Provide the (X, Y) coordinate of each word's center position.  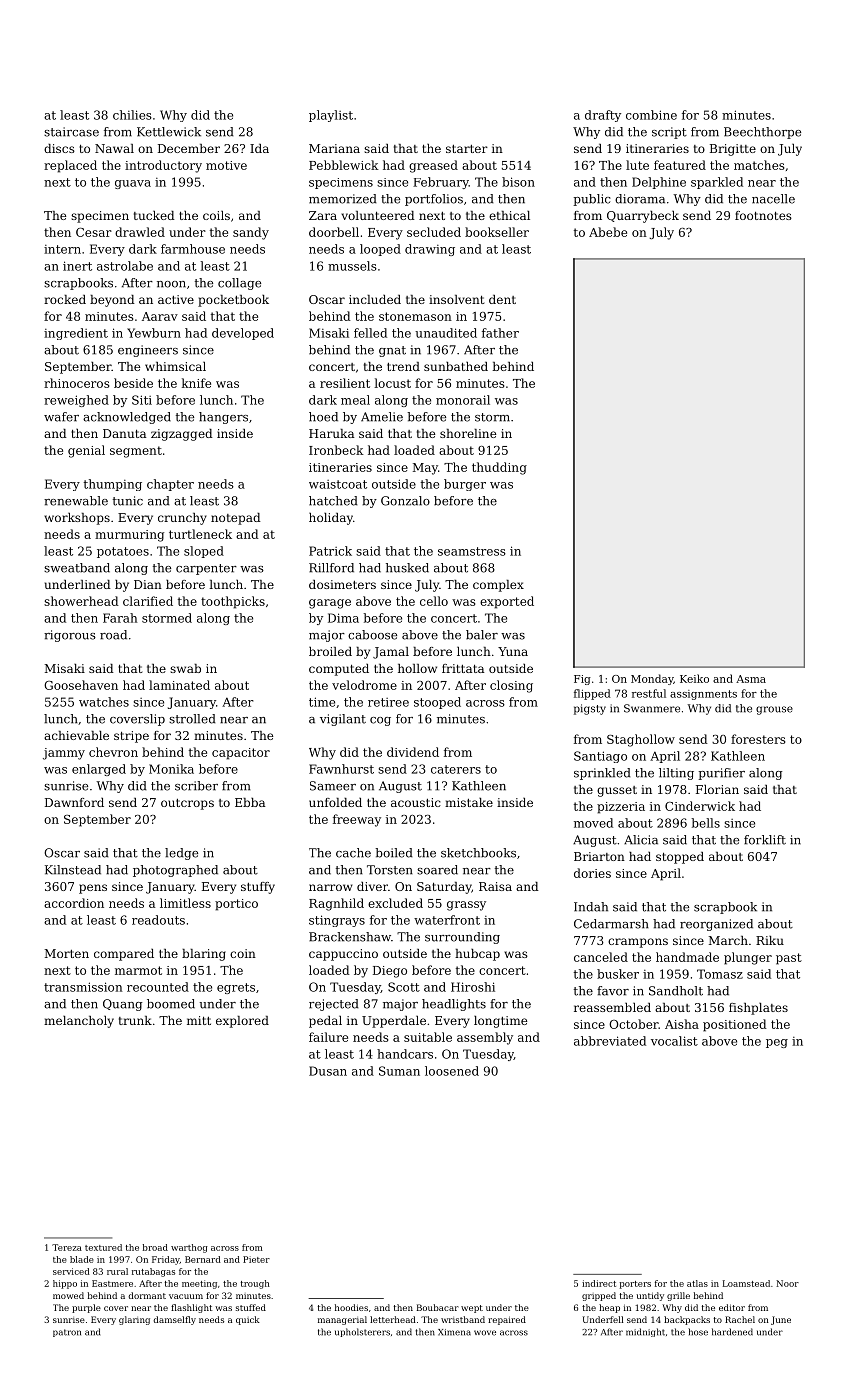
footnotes (763, 215)
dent (502, 299)
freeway (357, 820)
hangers (223, 418)
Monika (171, 769)
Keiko (694, 678)
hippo (65, 1284)
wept (472, 1309)
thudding (499, 468)
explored (242, 1022)
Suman (399, 1071)
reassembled (612, 1007)
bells (705, 823)
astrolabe (125, 266)
